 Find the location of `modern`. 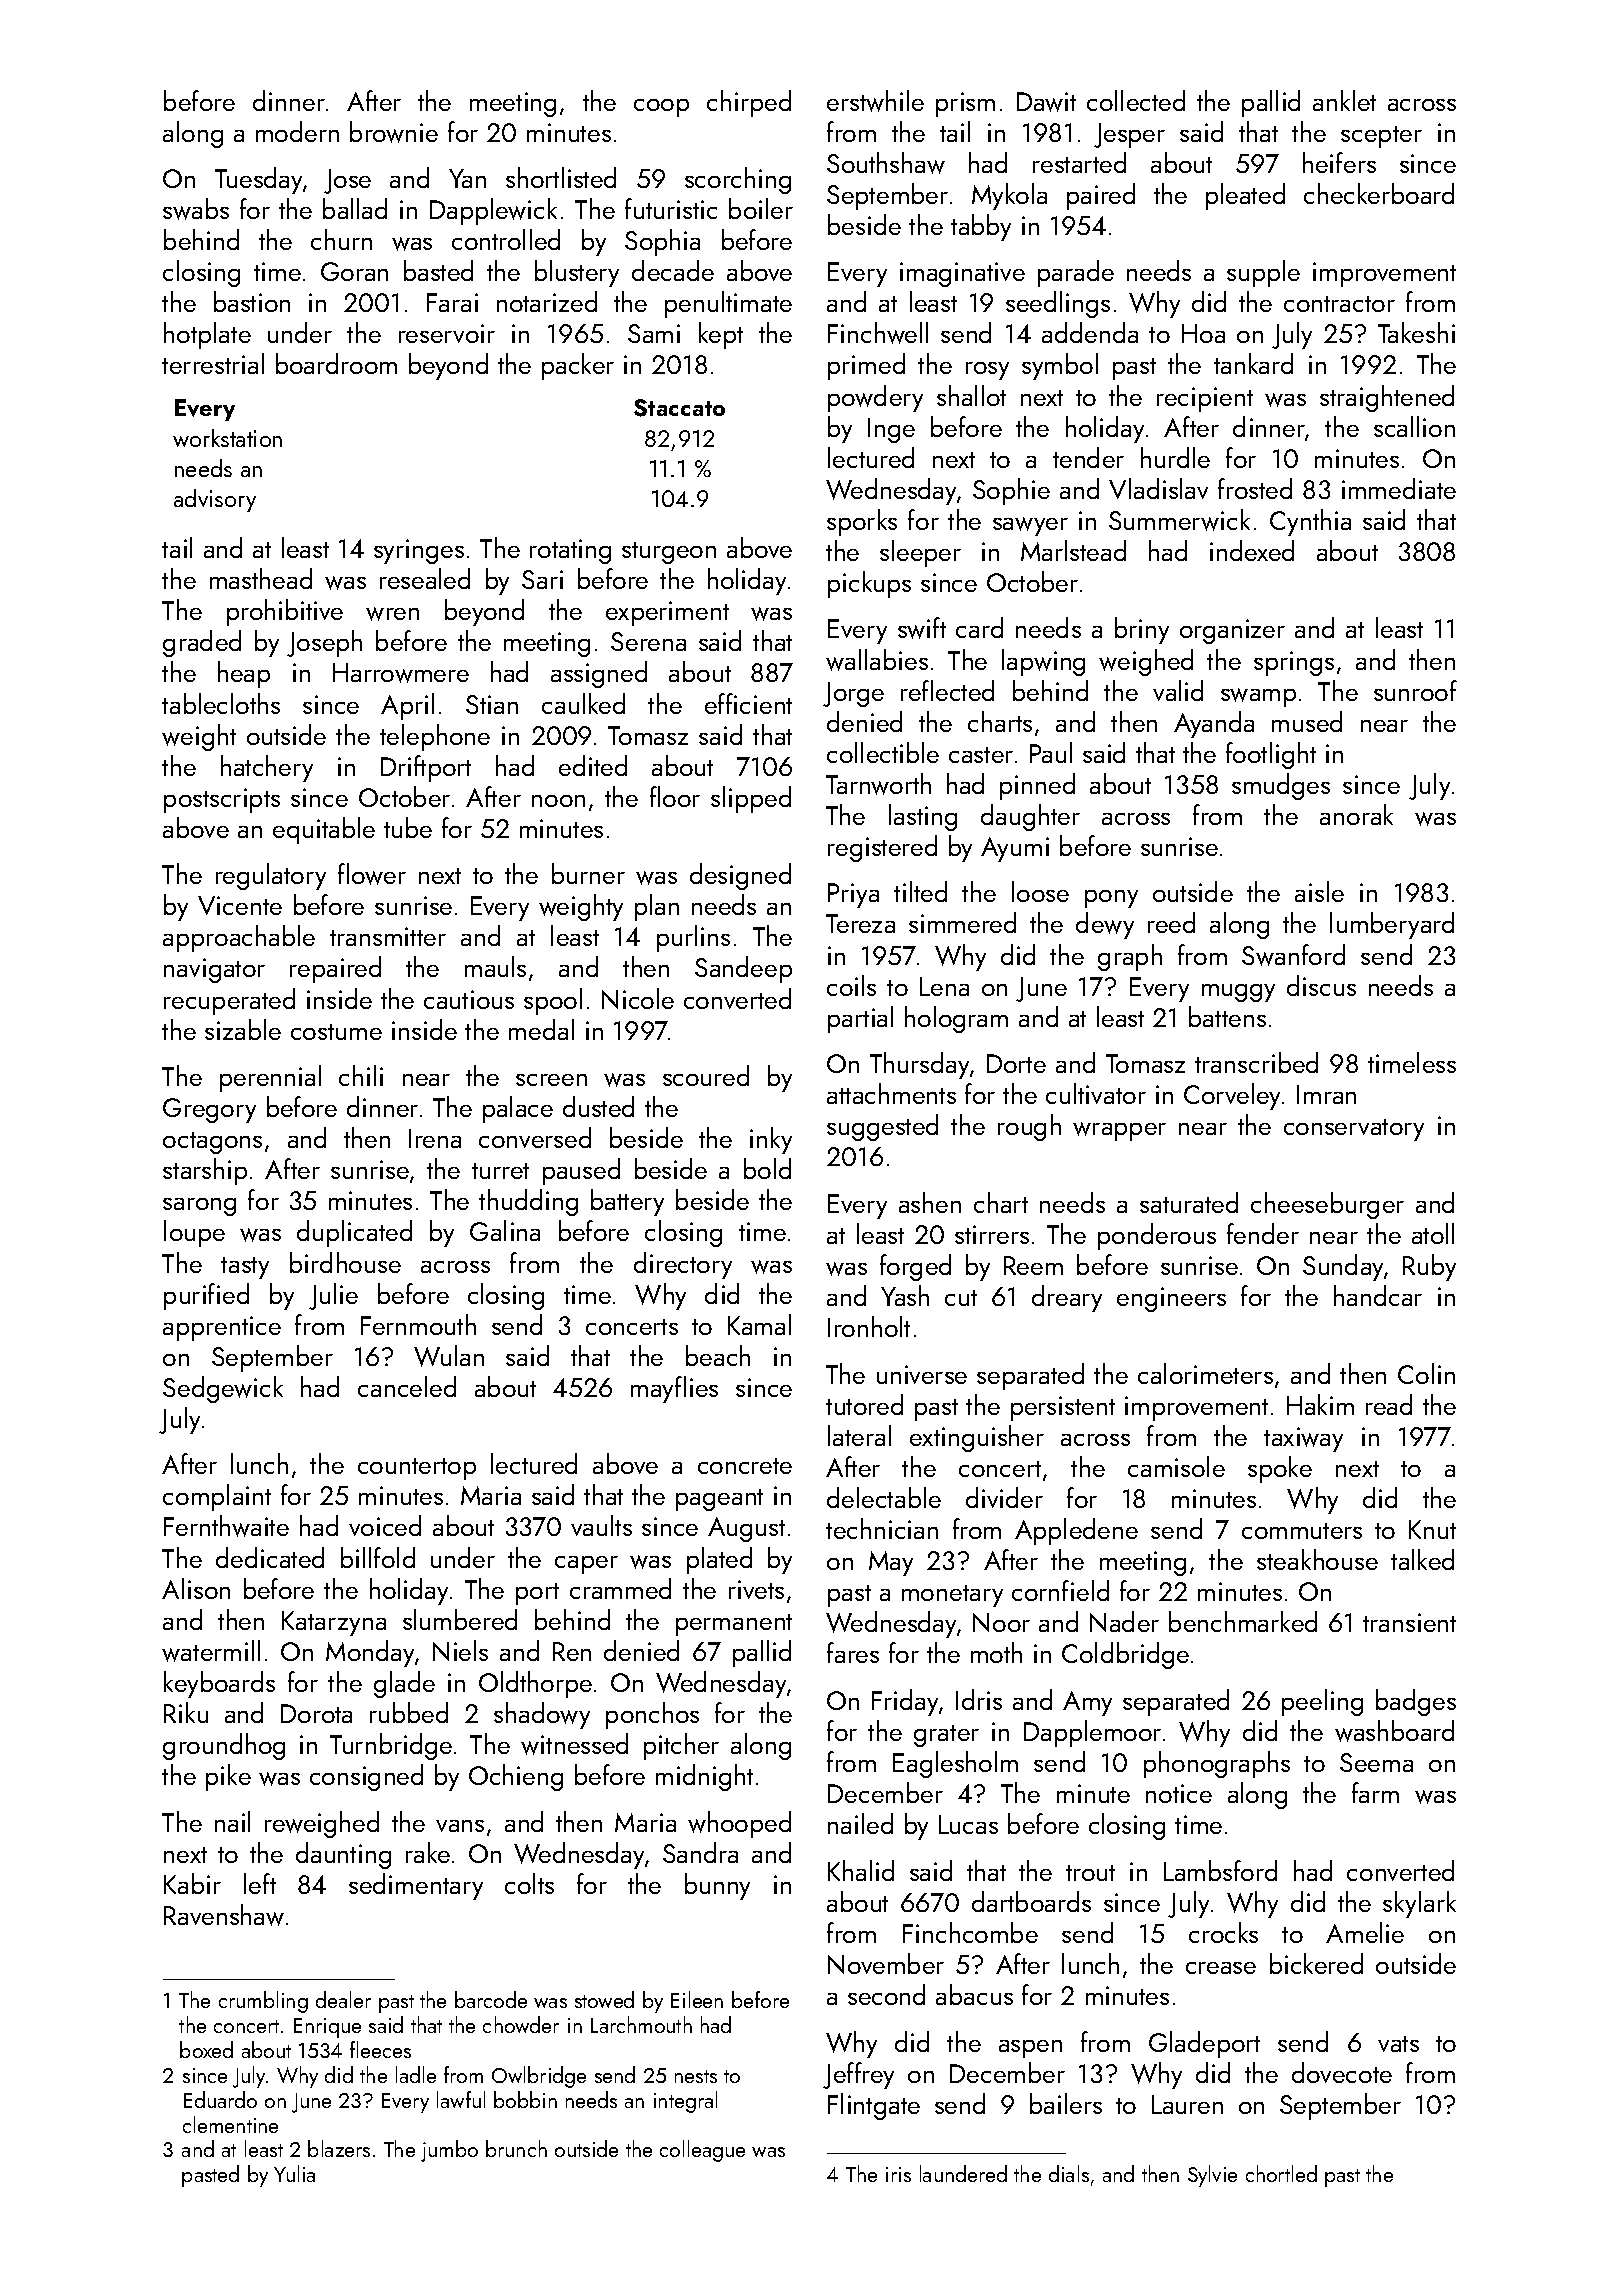

modern is located at coordinates (297, 131).
